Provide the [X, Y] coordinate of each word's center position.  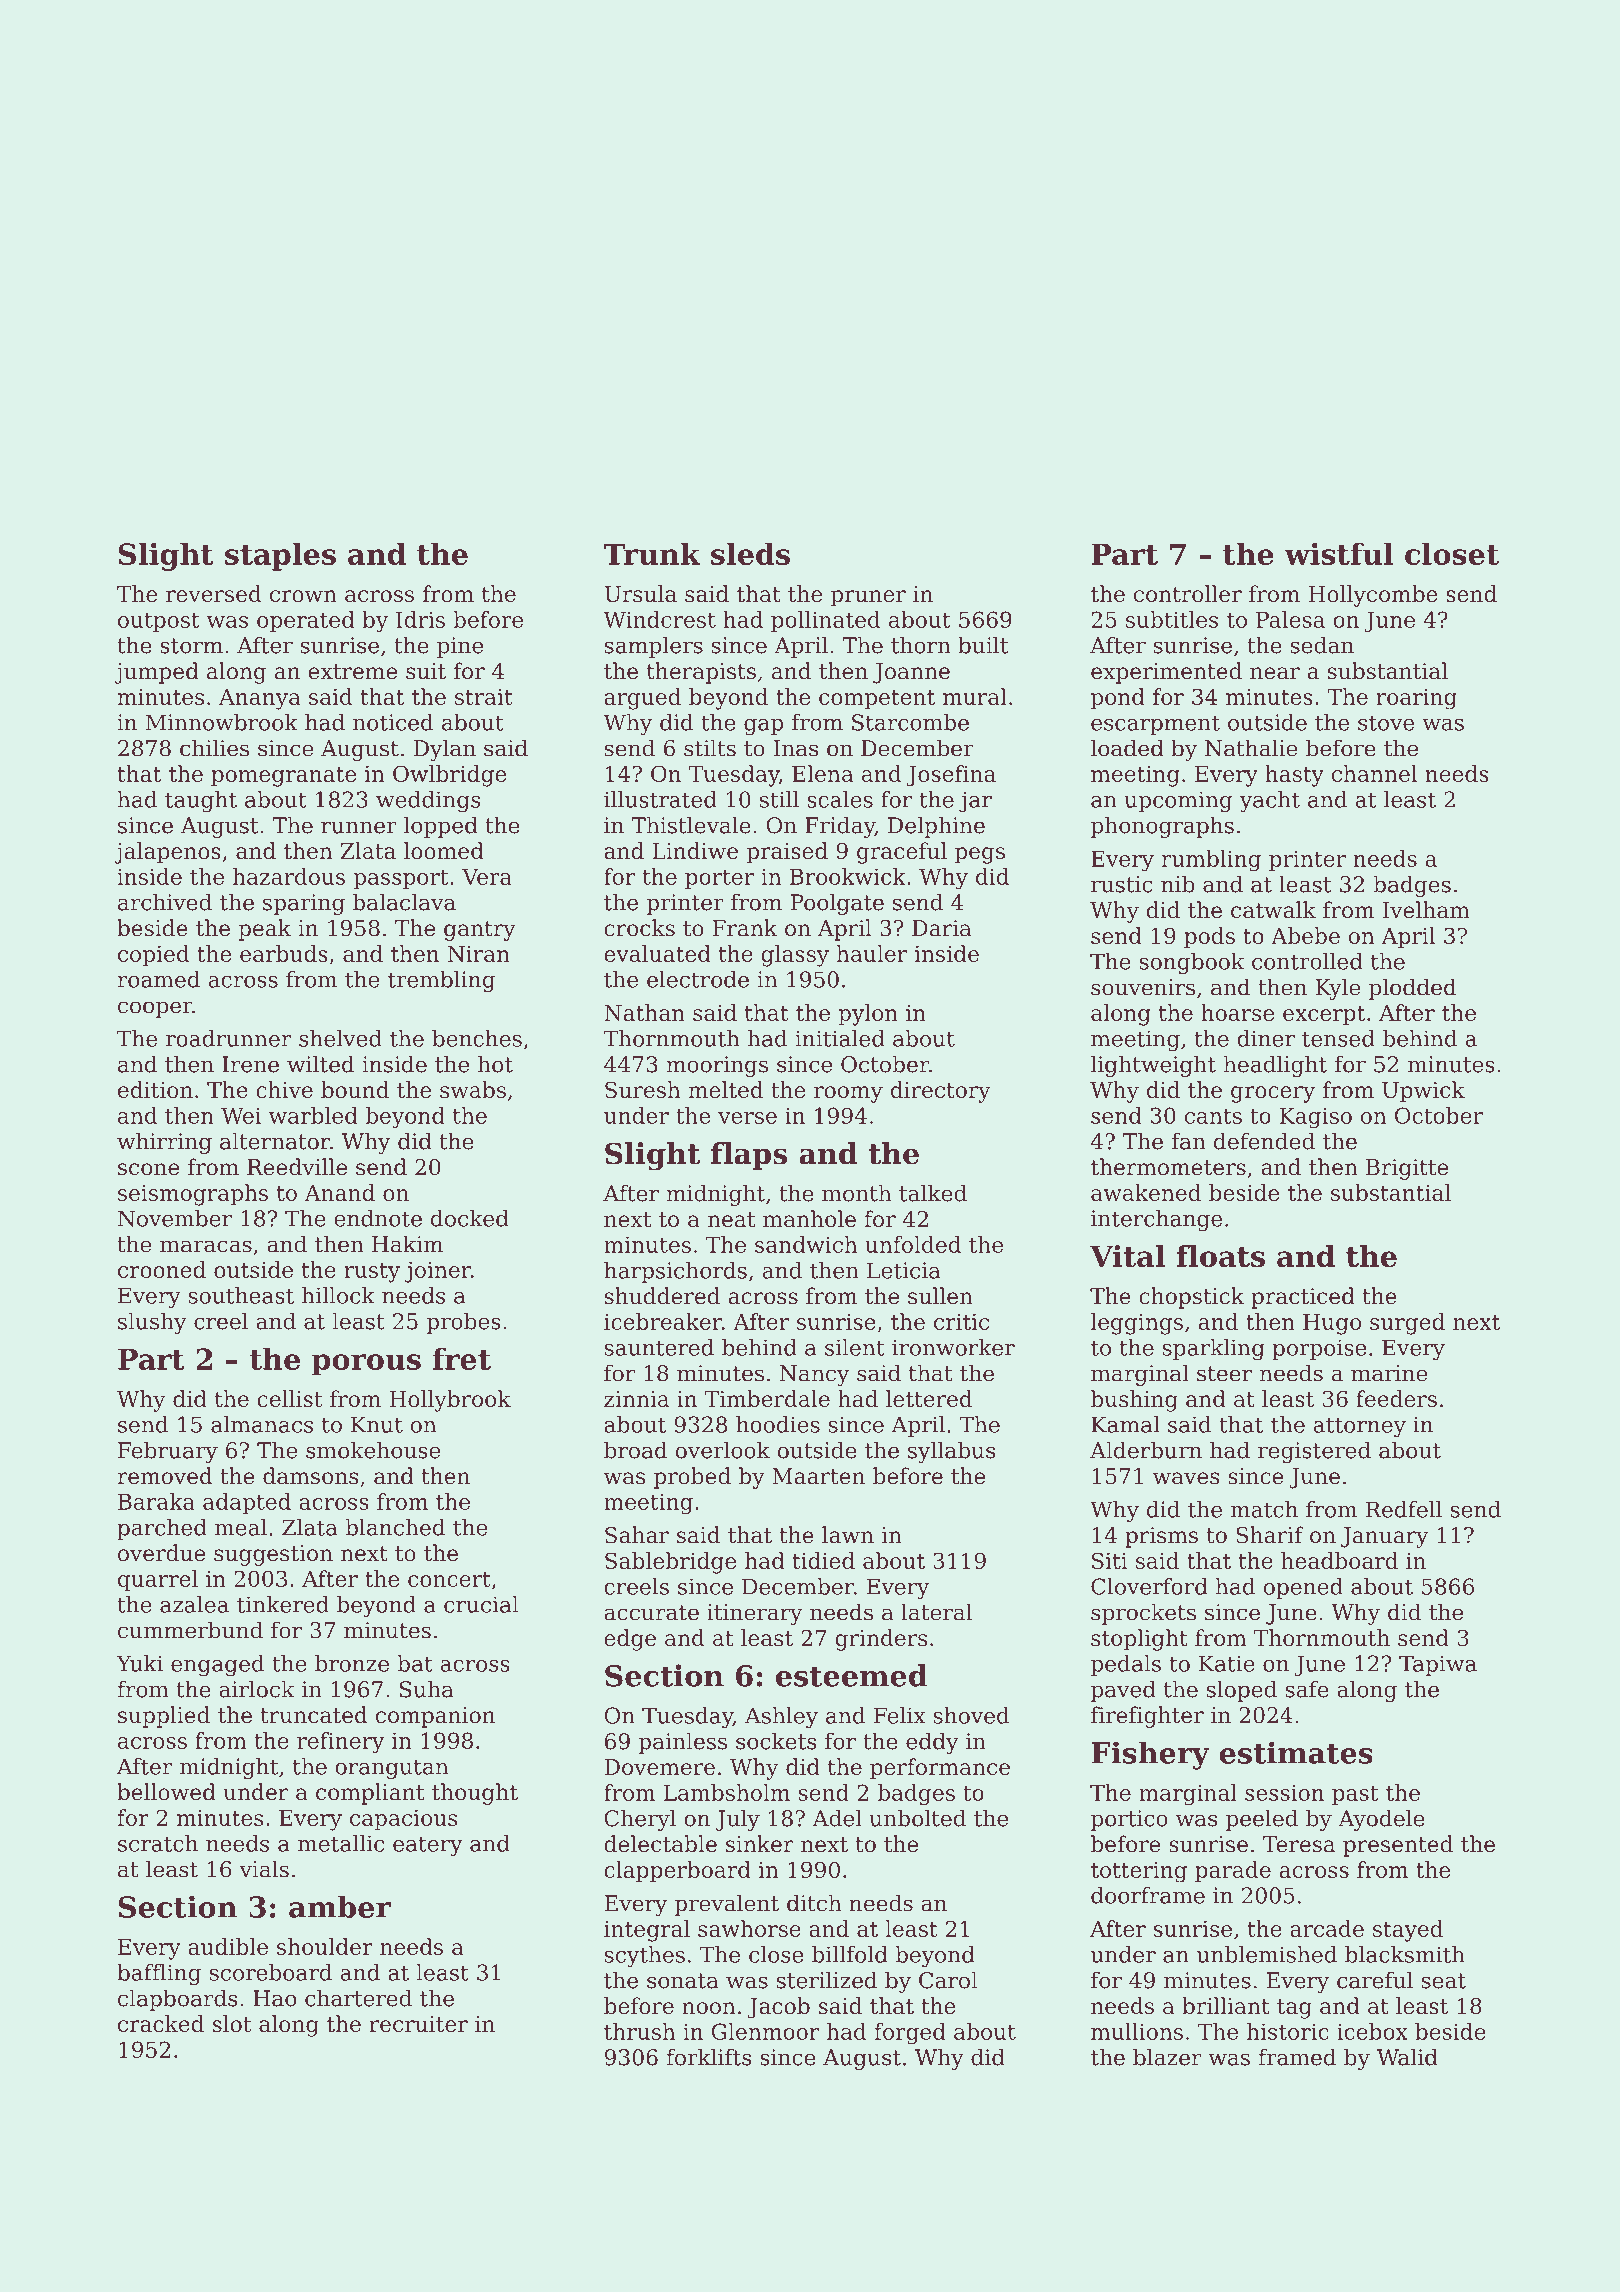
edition [155, 1089]
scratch [158, 1843]
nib [1178, 884]
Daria [942, 928]
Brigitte [1407, 1169]
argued [642, 699]
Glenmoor [765, 2031]
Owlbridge [449, 776]
